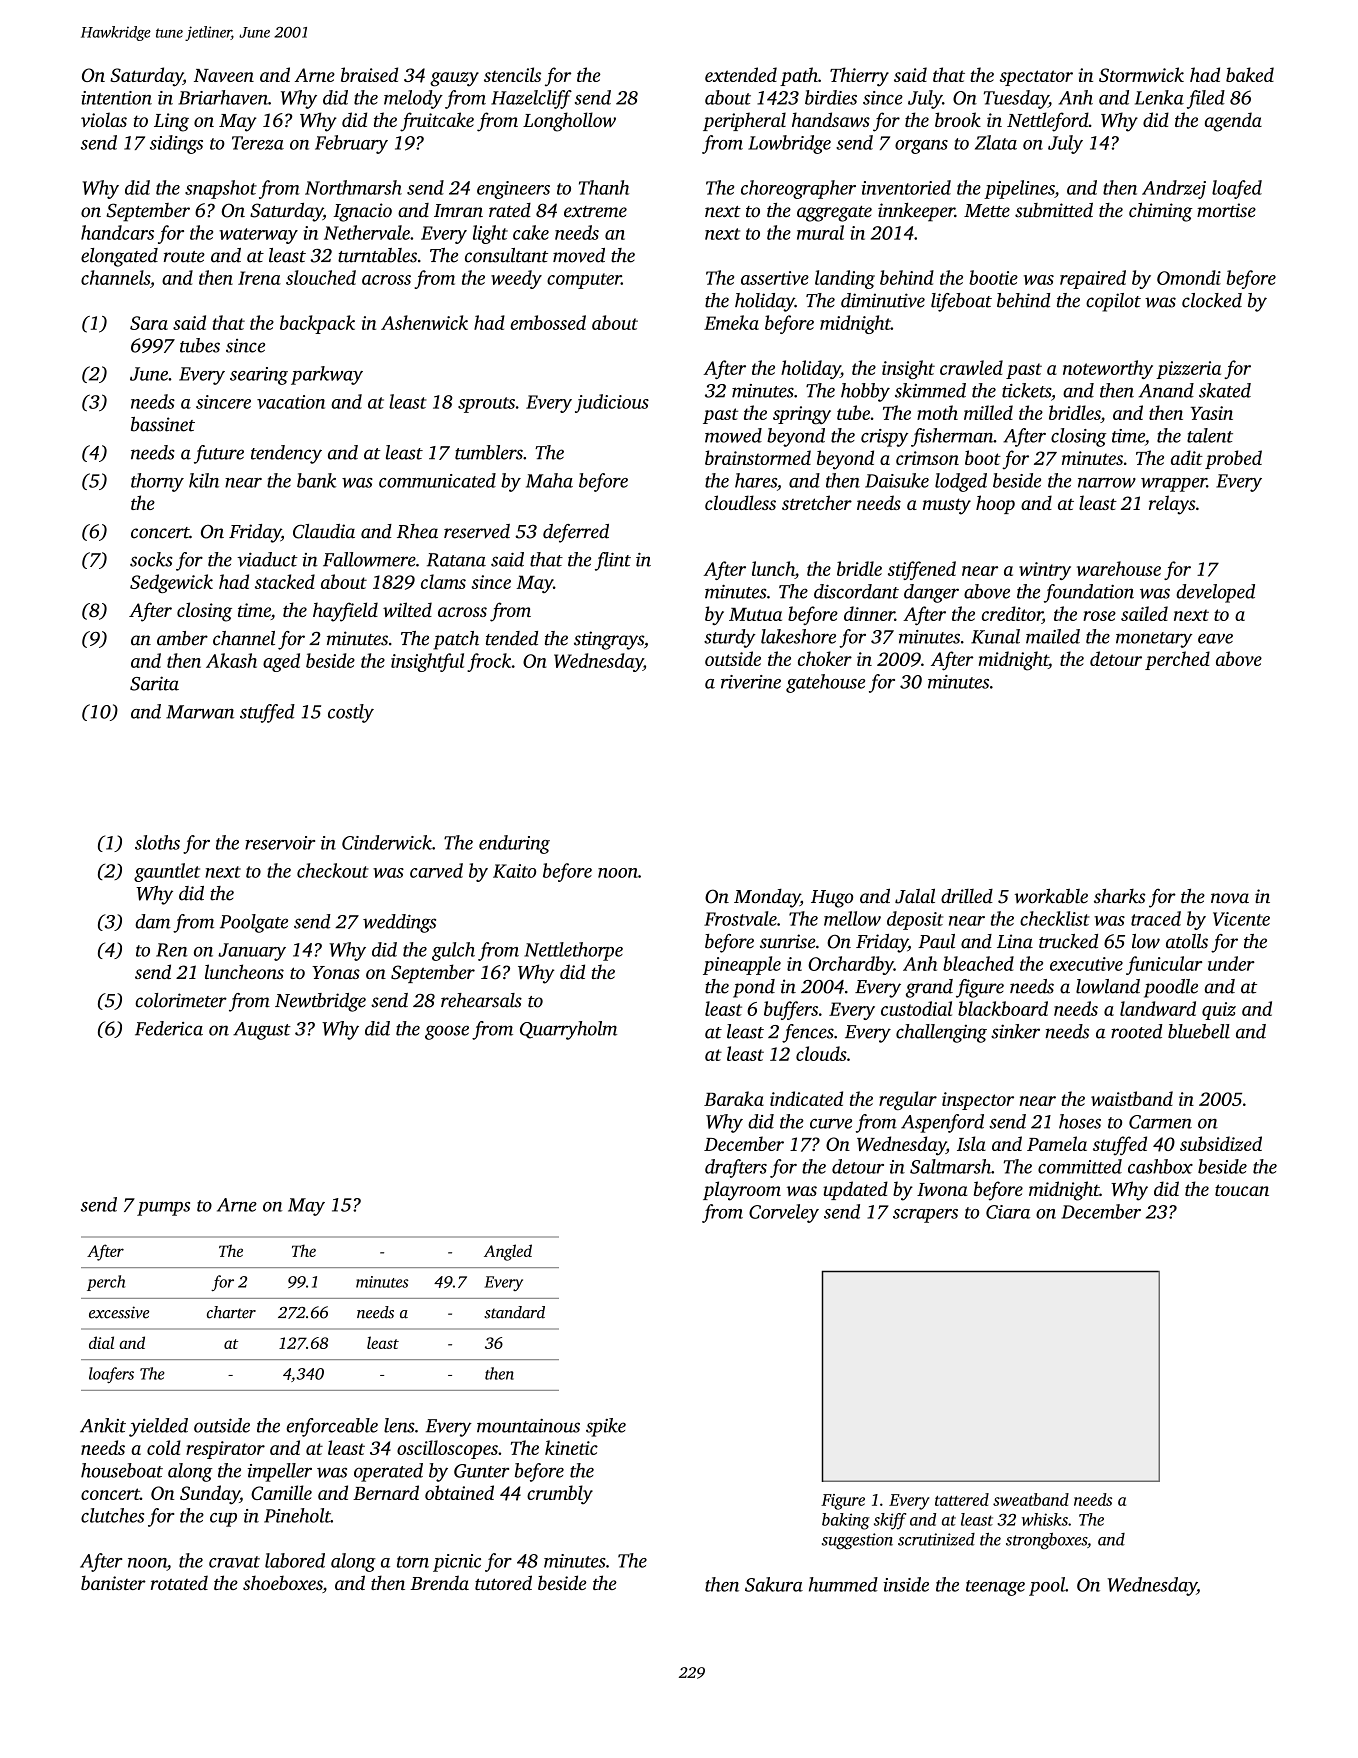 Image resolution: width=1358 pixels, height=1758 pixels. What do you see at coordinates (971, 1143) in the page?
I see `Isla` at bounding box center [971, 1143].
